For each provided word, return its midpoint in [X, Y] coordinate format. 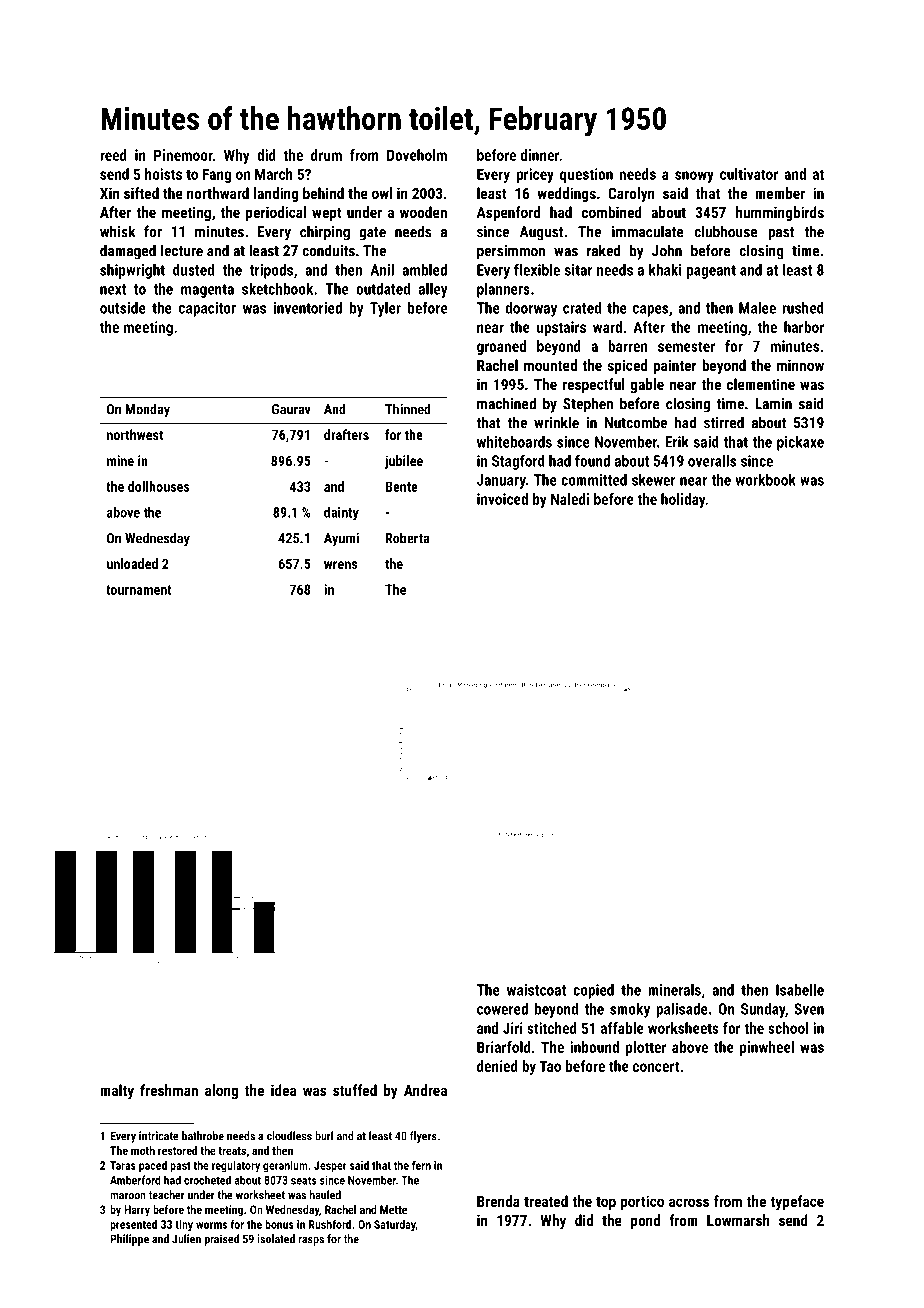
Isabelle [800, 990]
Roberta [408, 538]
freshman [169, 1090]
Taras [123, 1165]
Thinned [408, 409]
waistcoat [536, 990]
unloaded [132, 563]
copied [593, 991]
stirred [724, 422]
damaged [128, 252]
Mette [393, 1209]
